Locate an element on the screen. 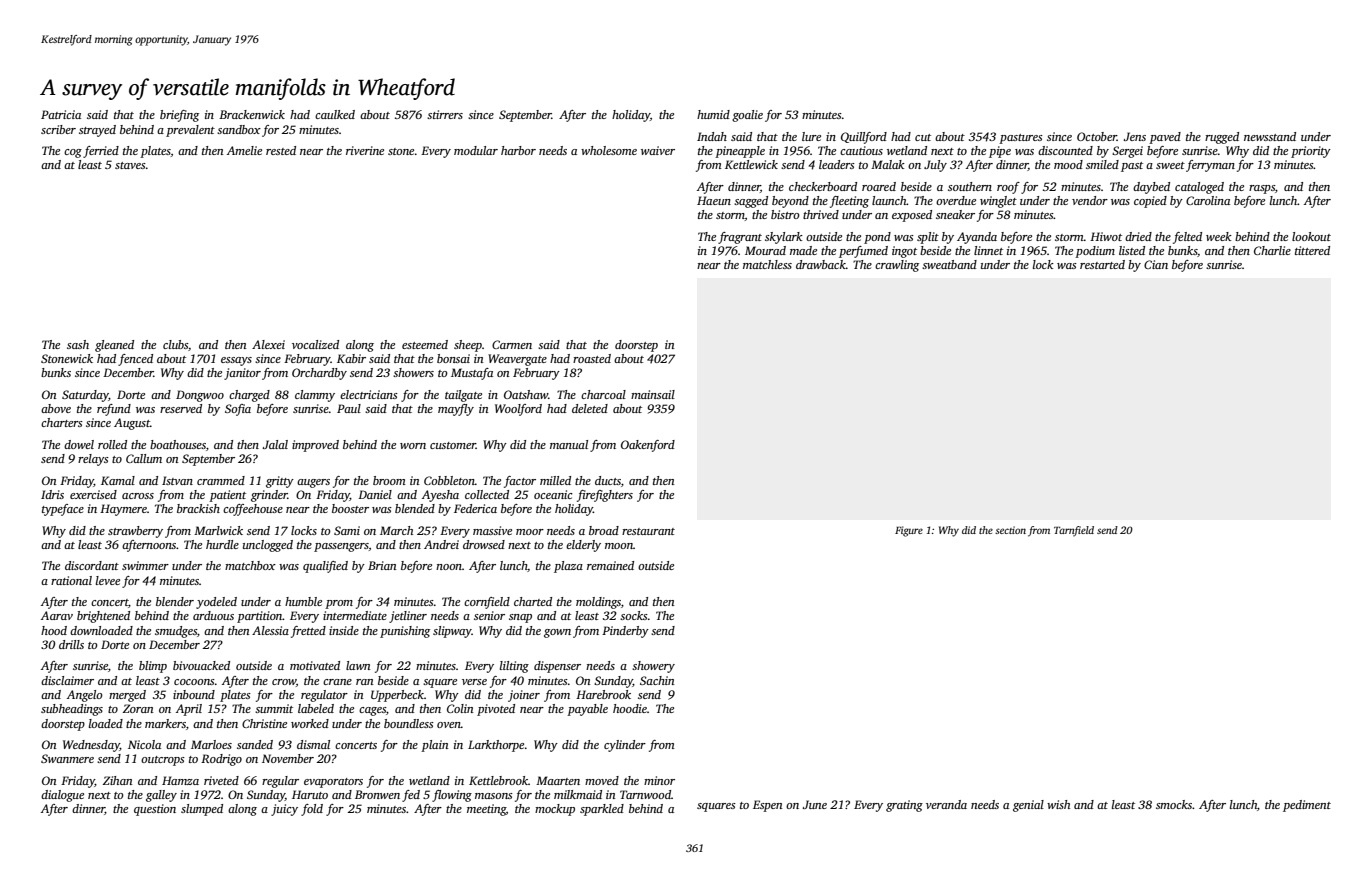  Amelie is located at coordinates (244, 150).
